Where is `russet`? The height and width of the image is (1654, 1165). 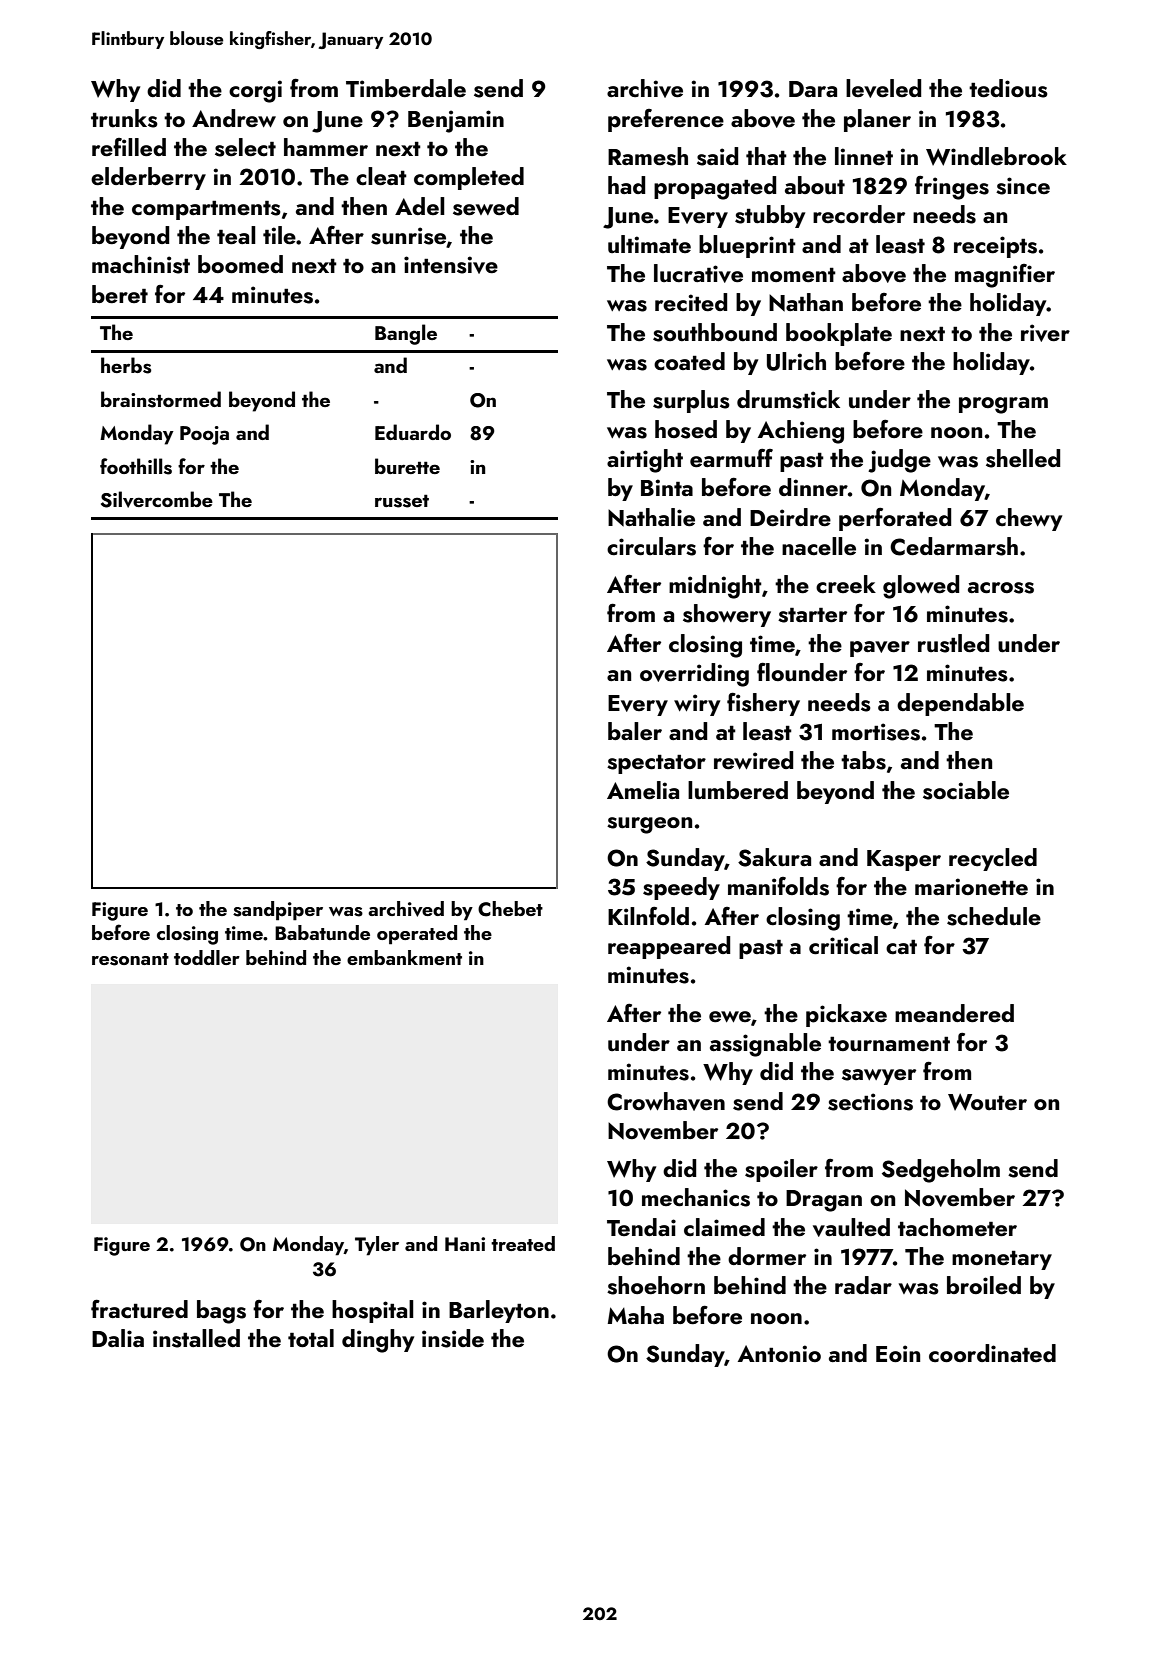 russet is located at coordinates (402, 501).
